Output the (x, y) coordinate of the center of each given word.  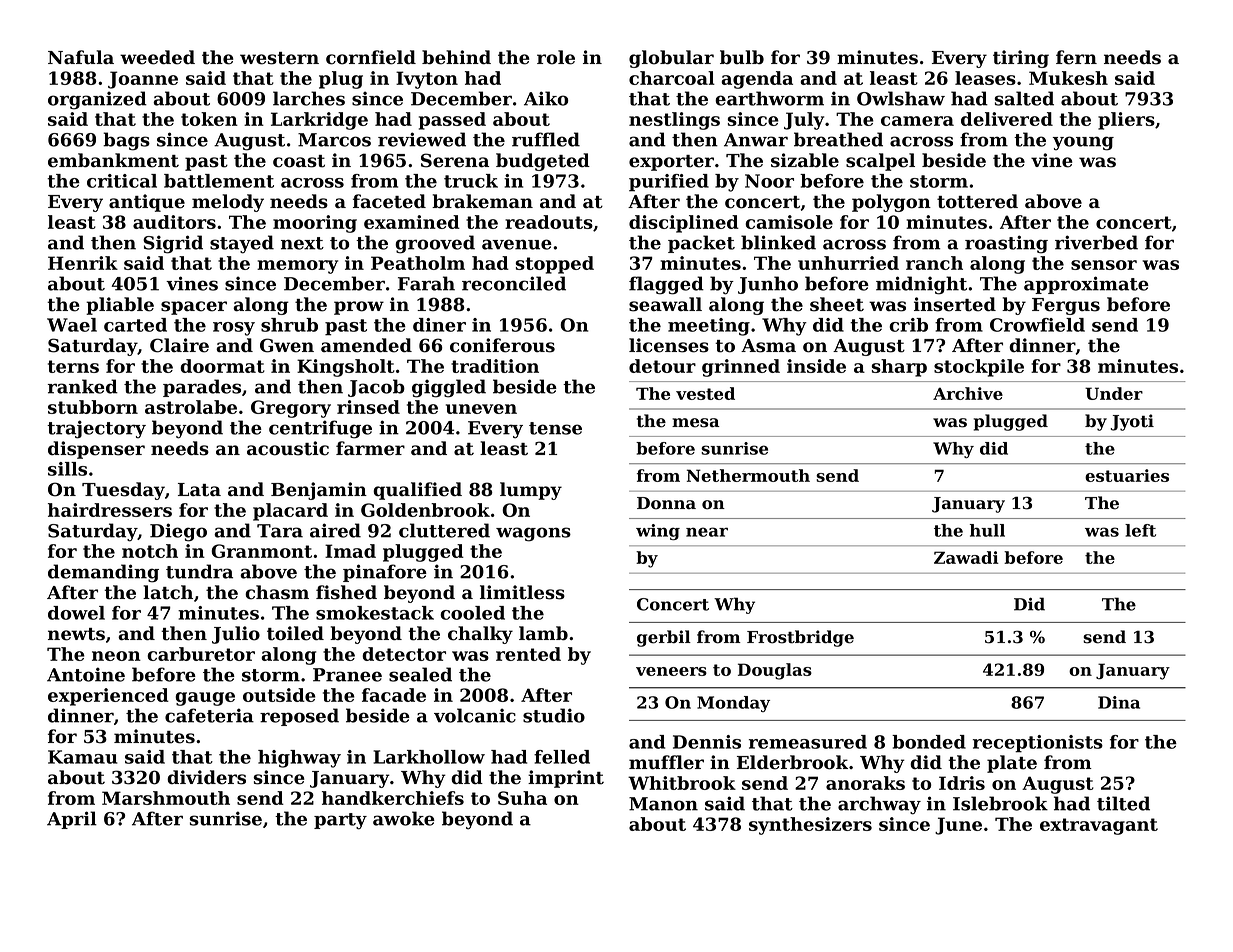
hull (987, 530)
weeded (157, 57)
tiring (1021, 59)
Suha (522, 798)
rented (528, 654)
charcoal (672, 78)
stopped (555, 265)
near (707, 532)
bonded (929, 742)
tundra (199, 571)
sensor (1104, 265)
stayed (242, 244)
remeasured (808, 742)
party (340, 821)
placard (290, 512)
